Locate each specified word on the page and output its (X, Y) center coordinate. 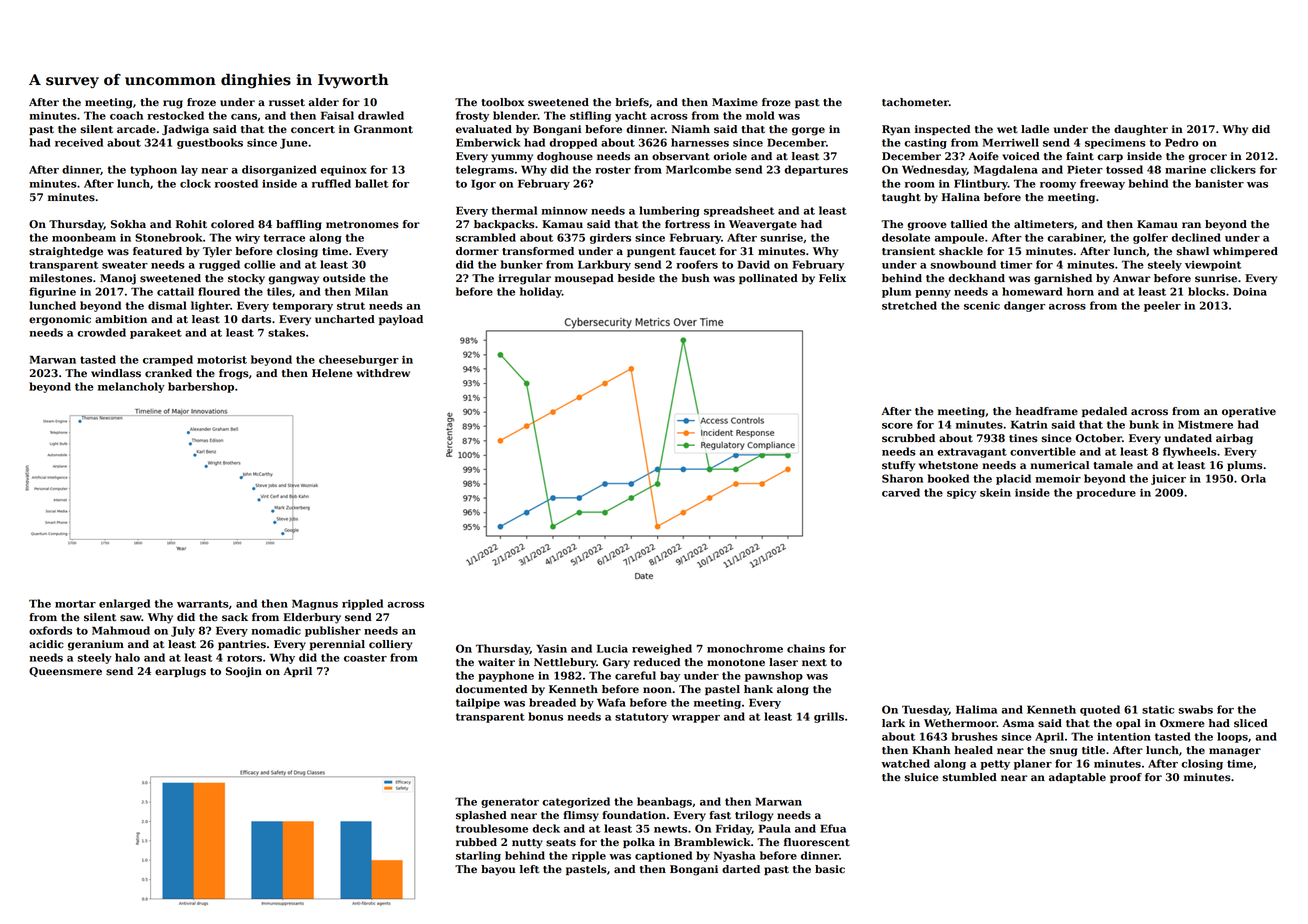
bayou (498, 870)
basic (830, 869)
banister (1219, 183)
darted (741, 869)
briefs (632, 102)
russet (287, 103)
